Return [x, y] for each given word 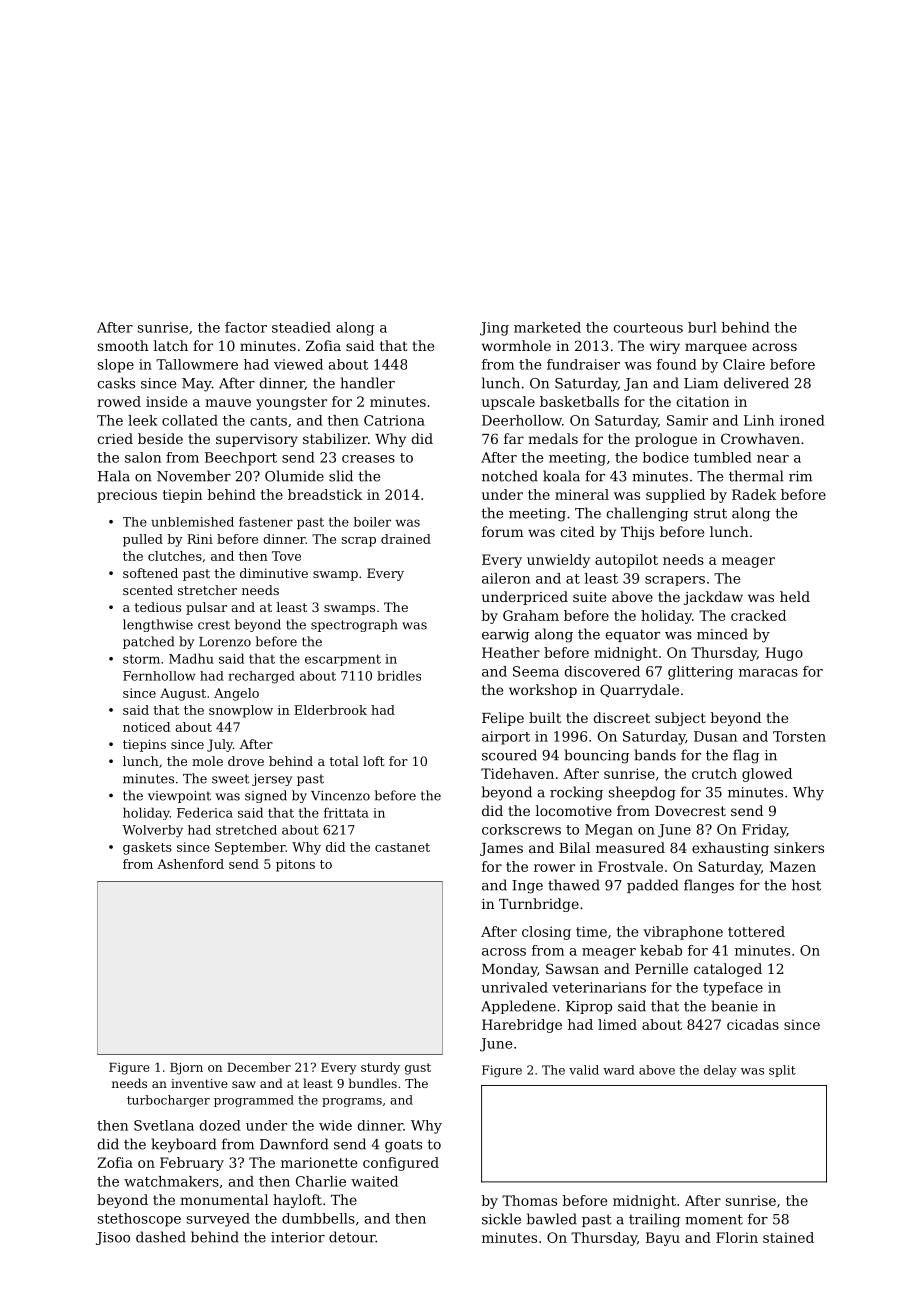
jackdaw [713, 598]
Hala [114, 476]
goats [403, 1146]
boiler [372, 522]
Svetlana [164, 1125]
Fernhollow [159, 676]
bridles [399, 676]
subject [680, 719]
